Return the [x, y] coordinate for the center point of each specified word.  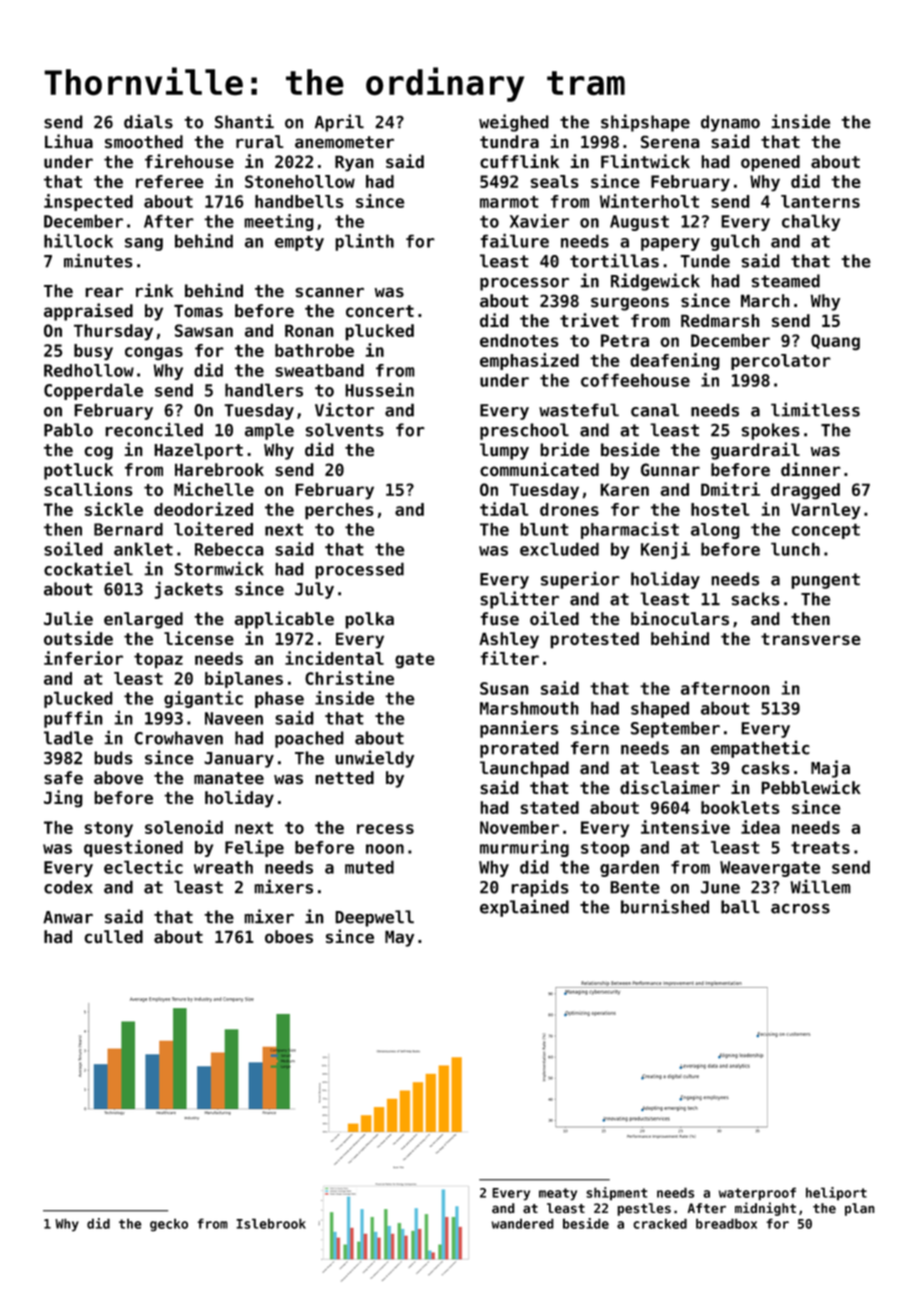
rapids [540, 888]
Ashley [509, 640]
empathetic [760, 749]
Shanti [244, 121]
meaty [558, 1194]
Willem [820, 886]
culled [113, 937]
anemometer [344, 142]
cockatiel [88, 568]
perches [339, 511]
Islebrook [271, 1223]
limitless [815, 409]
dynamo [730, 123]
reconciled [154, 429]
